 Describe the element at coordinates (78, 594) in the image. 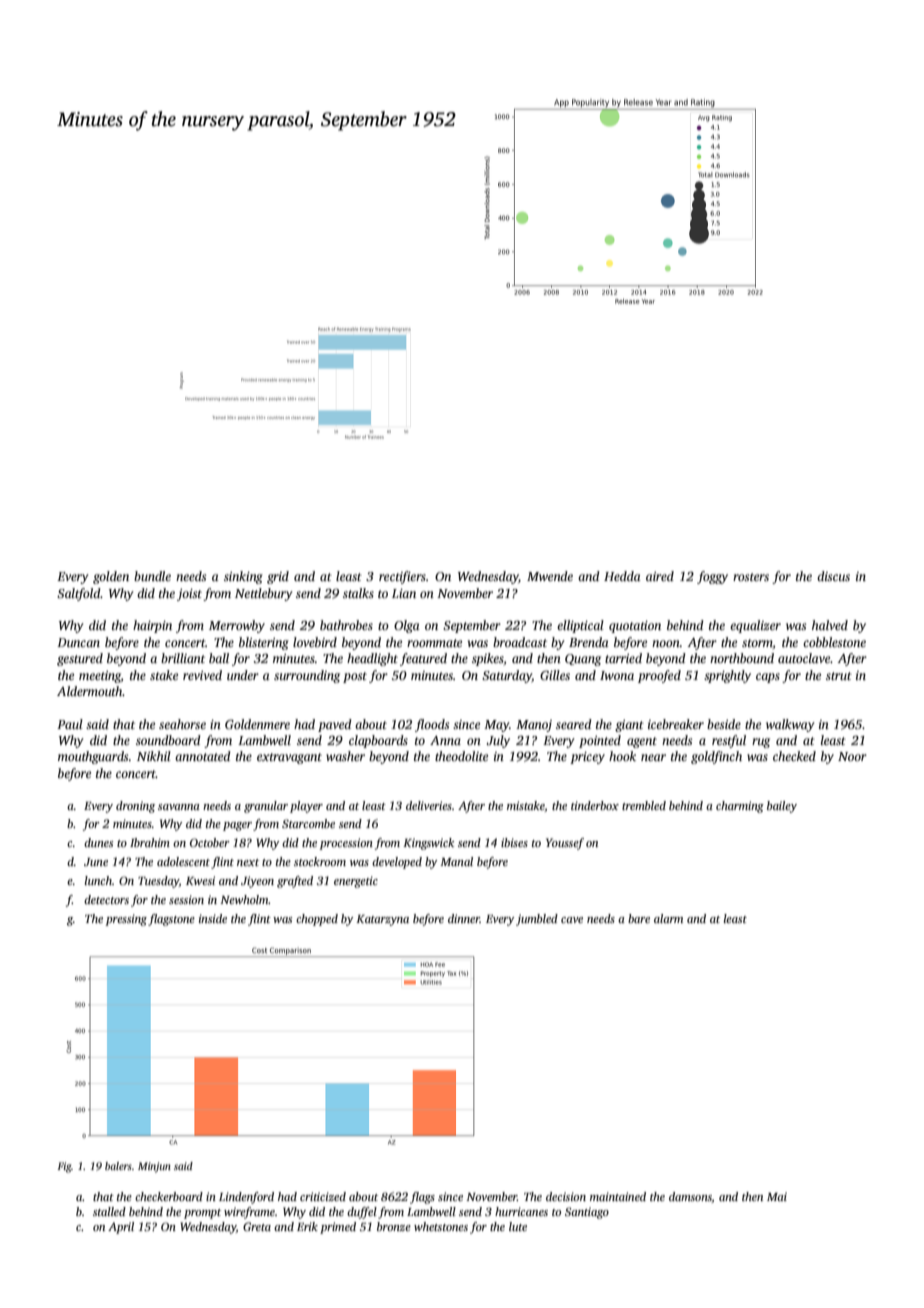

I see `Saltfold` at that location.
